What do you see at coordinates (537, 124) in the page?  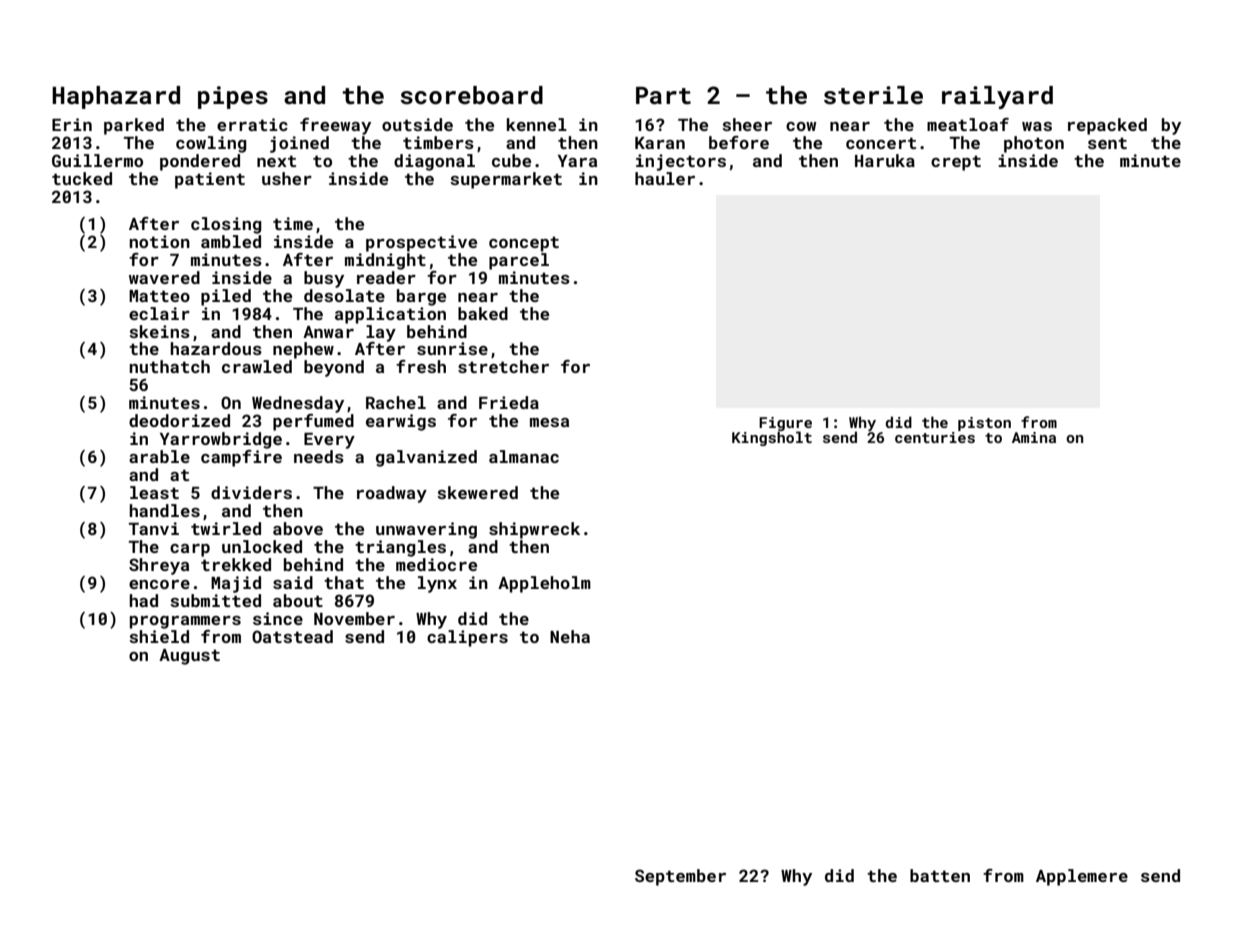 I see `kennel` at bounding box center [537, 124].
